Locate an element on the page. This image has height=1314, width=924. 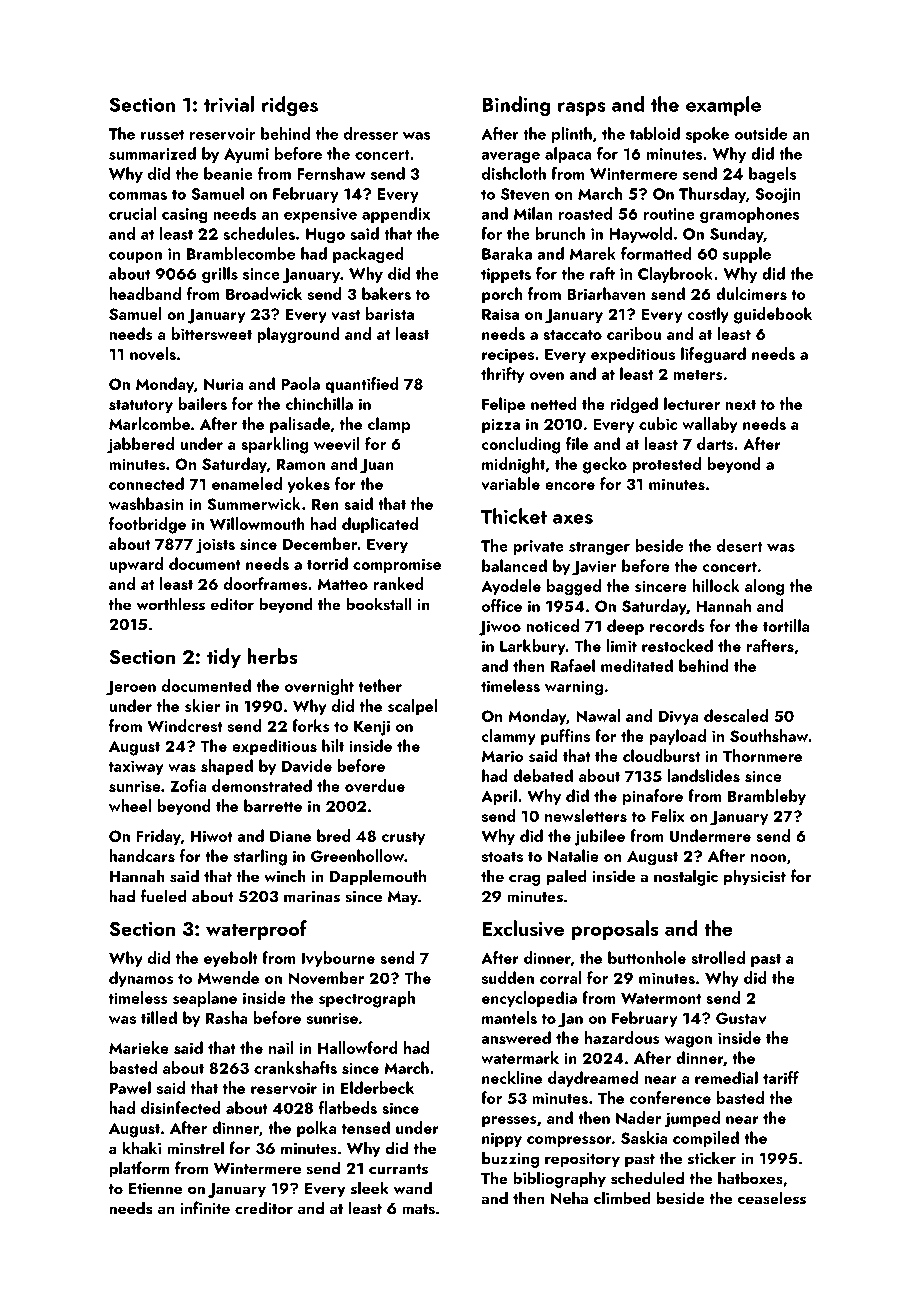
example is located at coordinates (723, 106).
